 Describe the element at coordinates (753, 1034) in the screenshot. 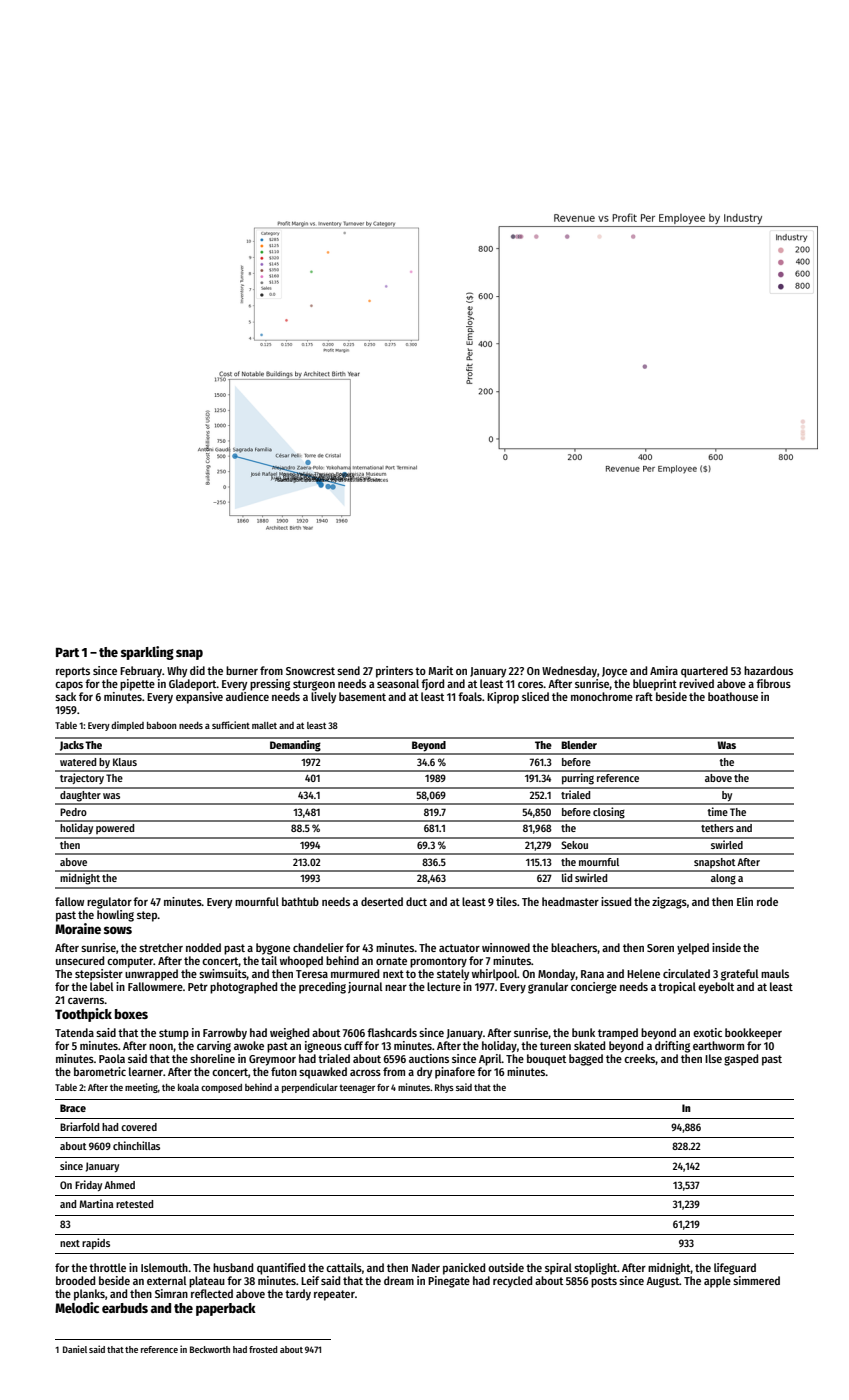

I see `bookkeeper` at that location.
